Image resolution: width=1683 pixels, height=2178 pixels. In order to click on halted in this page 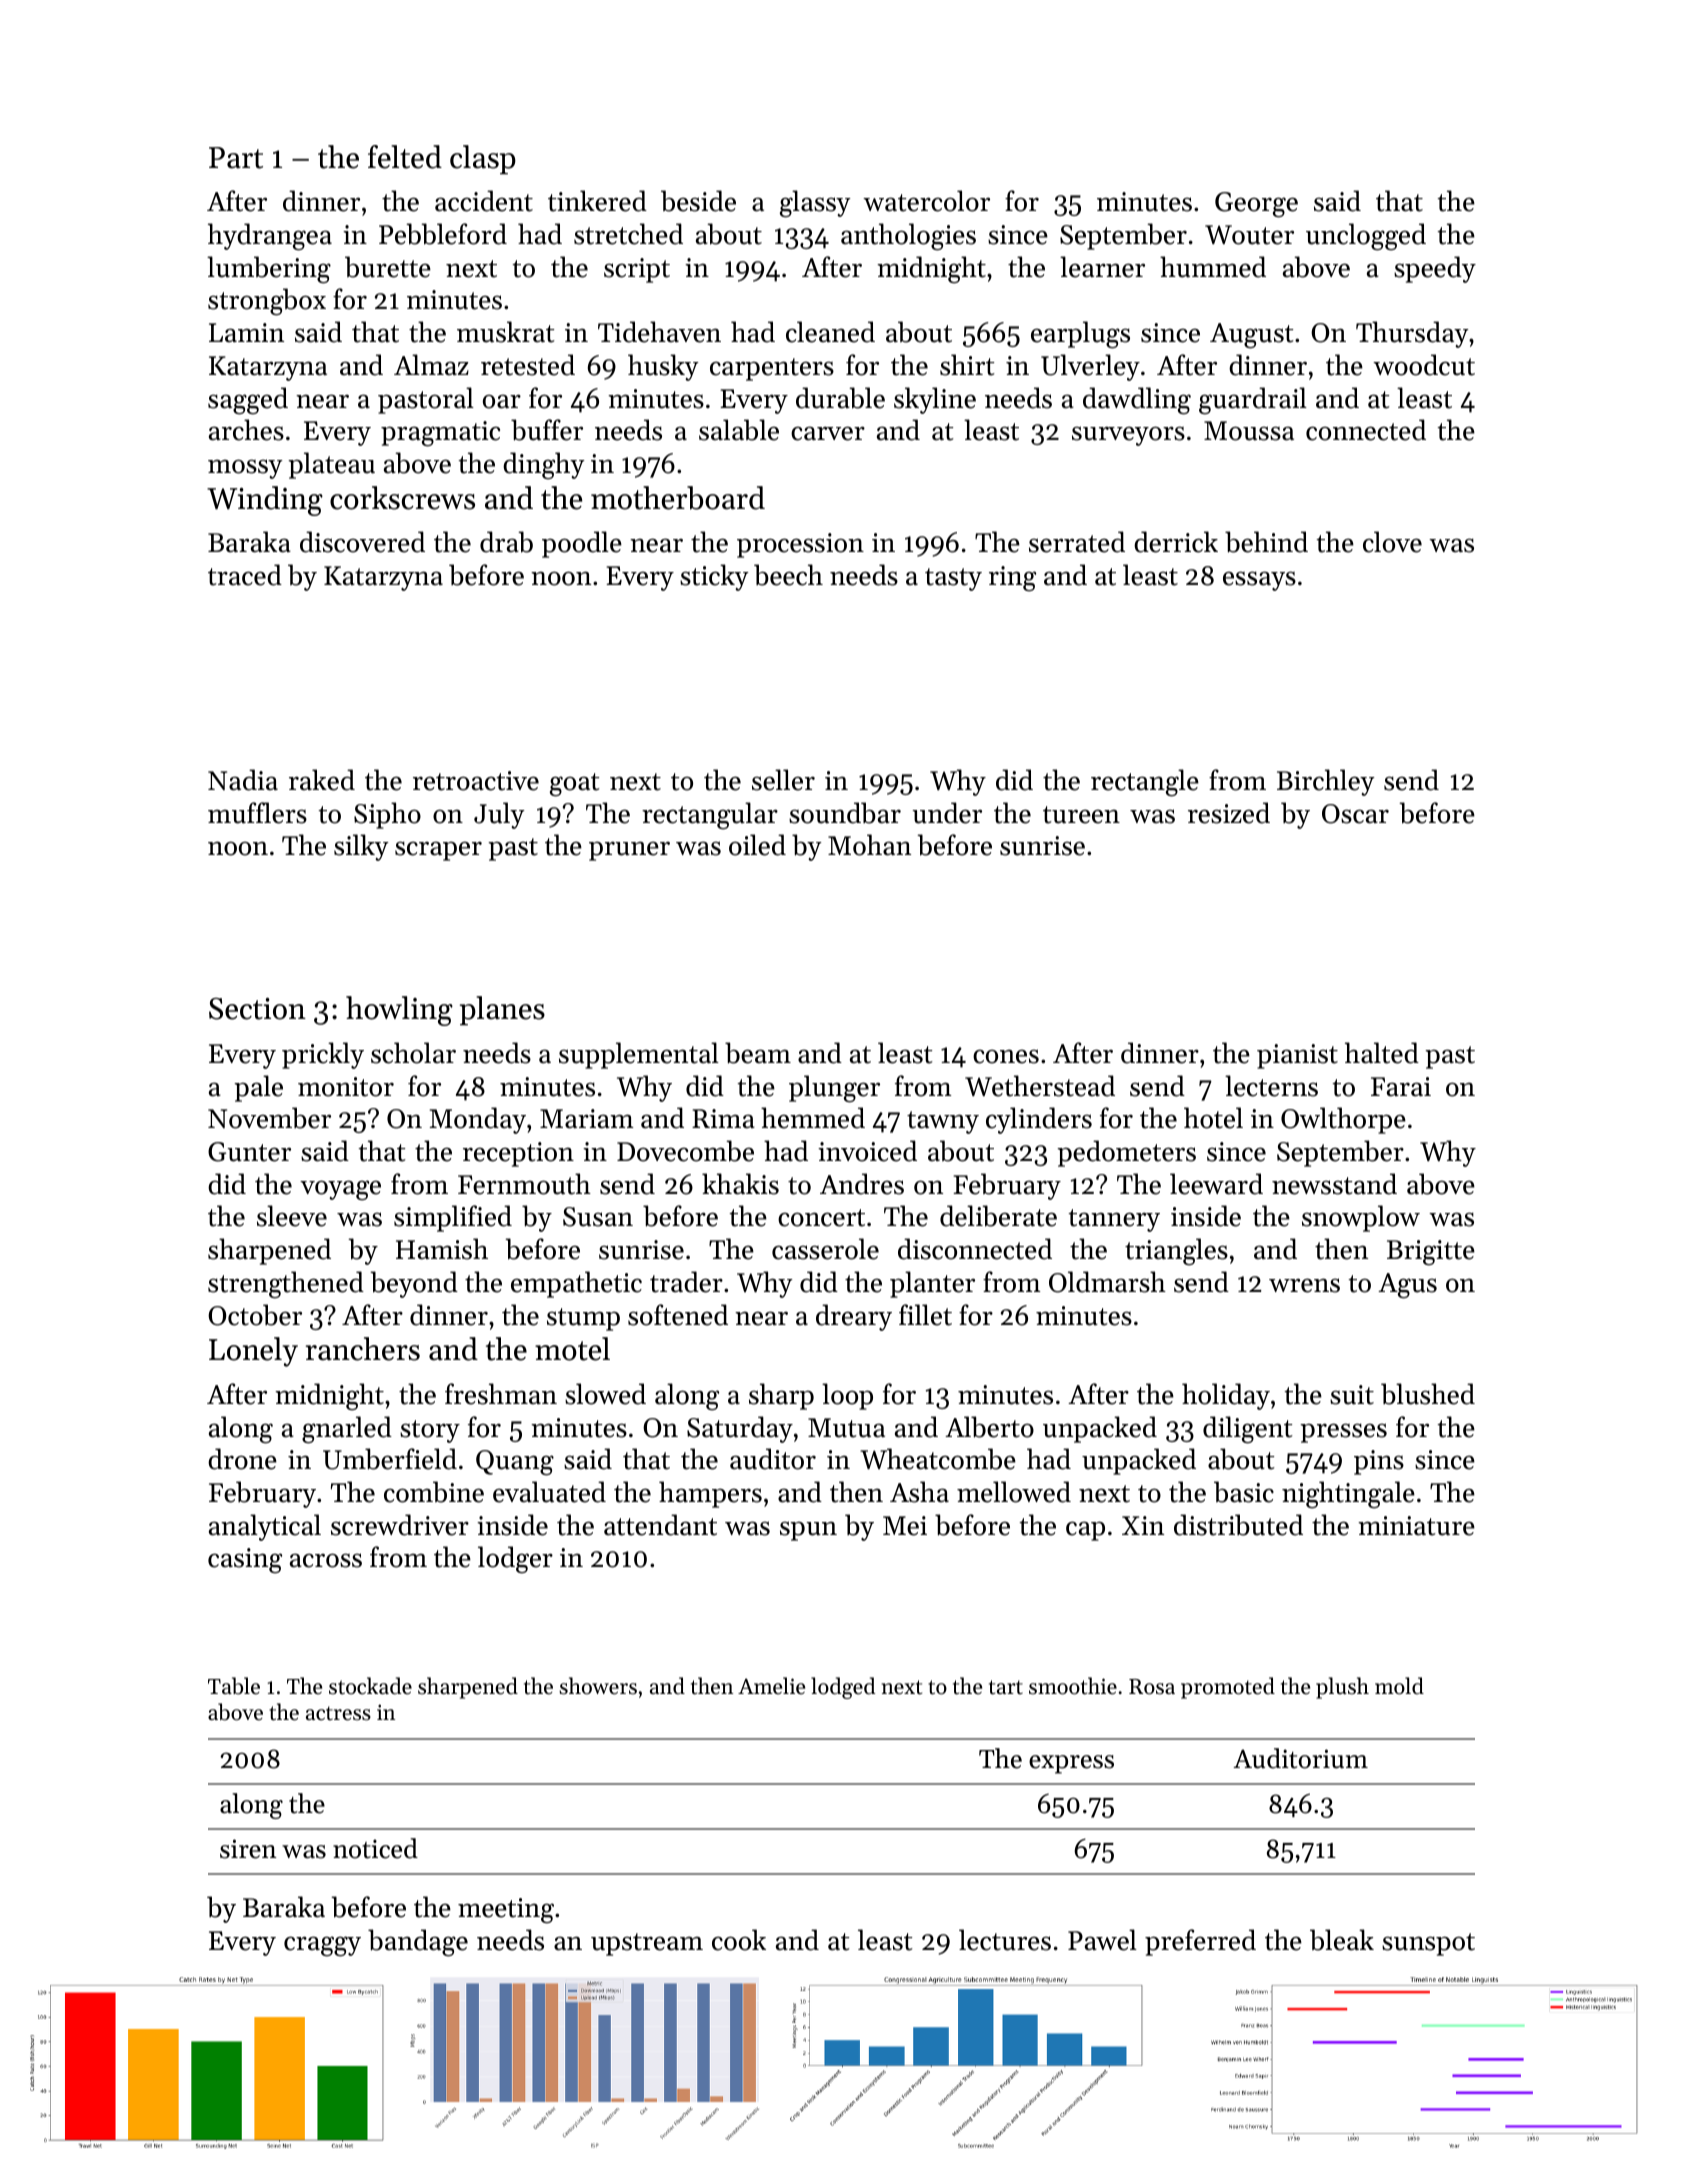, I will do `click(1382, 1053)`.
